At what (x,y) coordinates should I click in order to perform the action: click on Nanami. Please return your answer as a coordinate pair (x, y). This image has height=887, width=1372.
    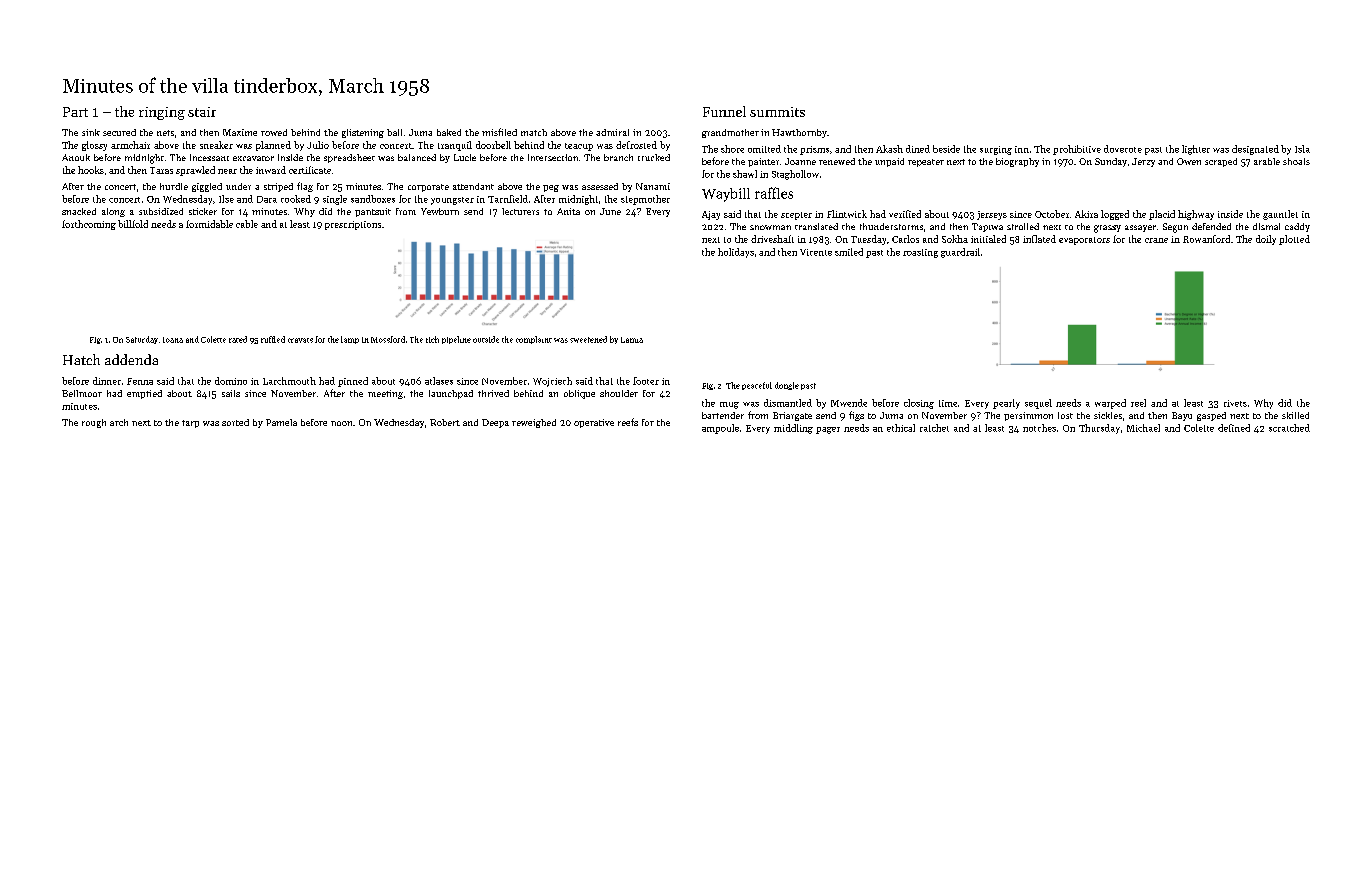
    Looking at the image, I should click on (653, 186).
